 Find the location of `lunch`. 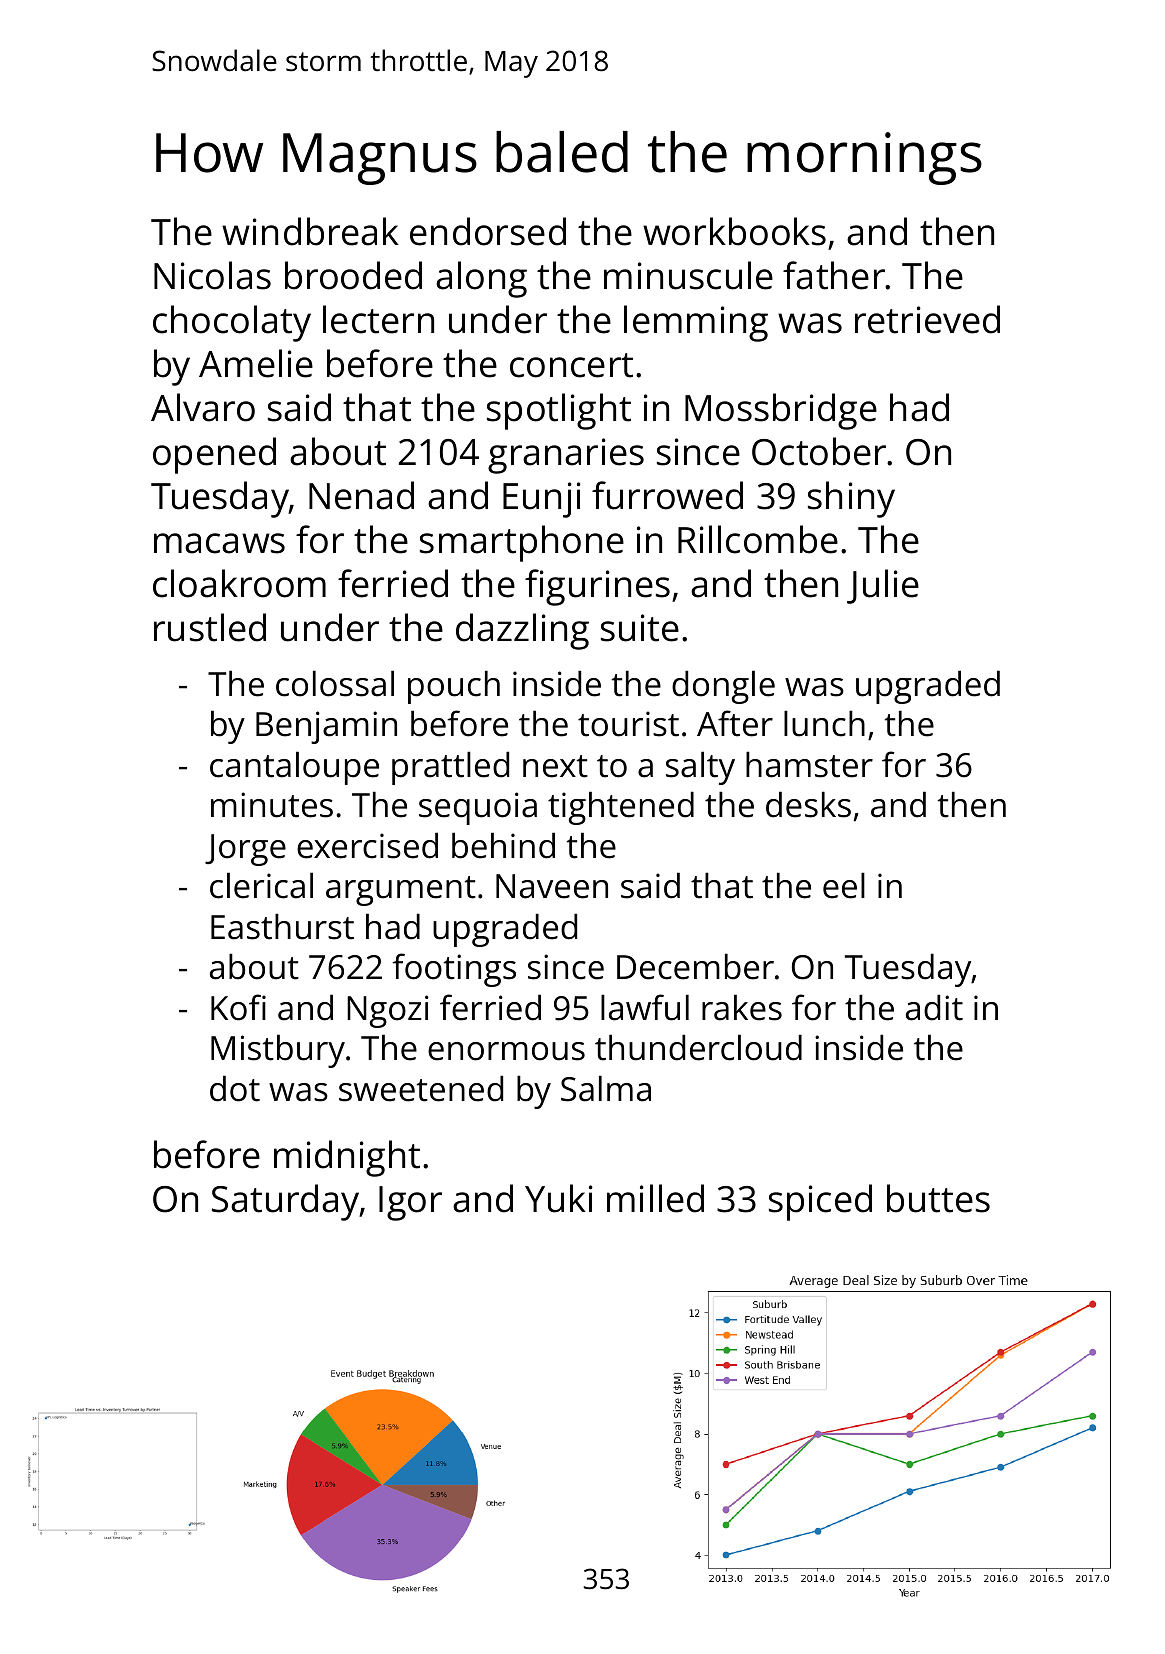

lunch is located at coordinates (824, 723).
